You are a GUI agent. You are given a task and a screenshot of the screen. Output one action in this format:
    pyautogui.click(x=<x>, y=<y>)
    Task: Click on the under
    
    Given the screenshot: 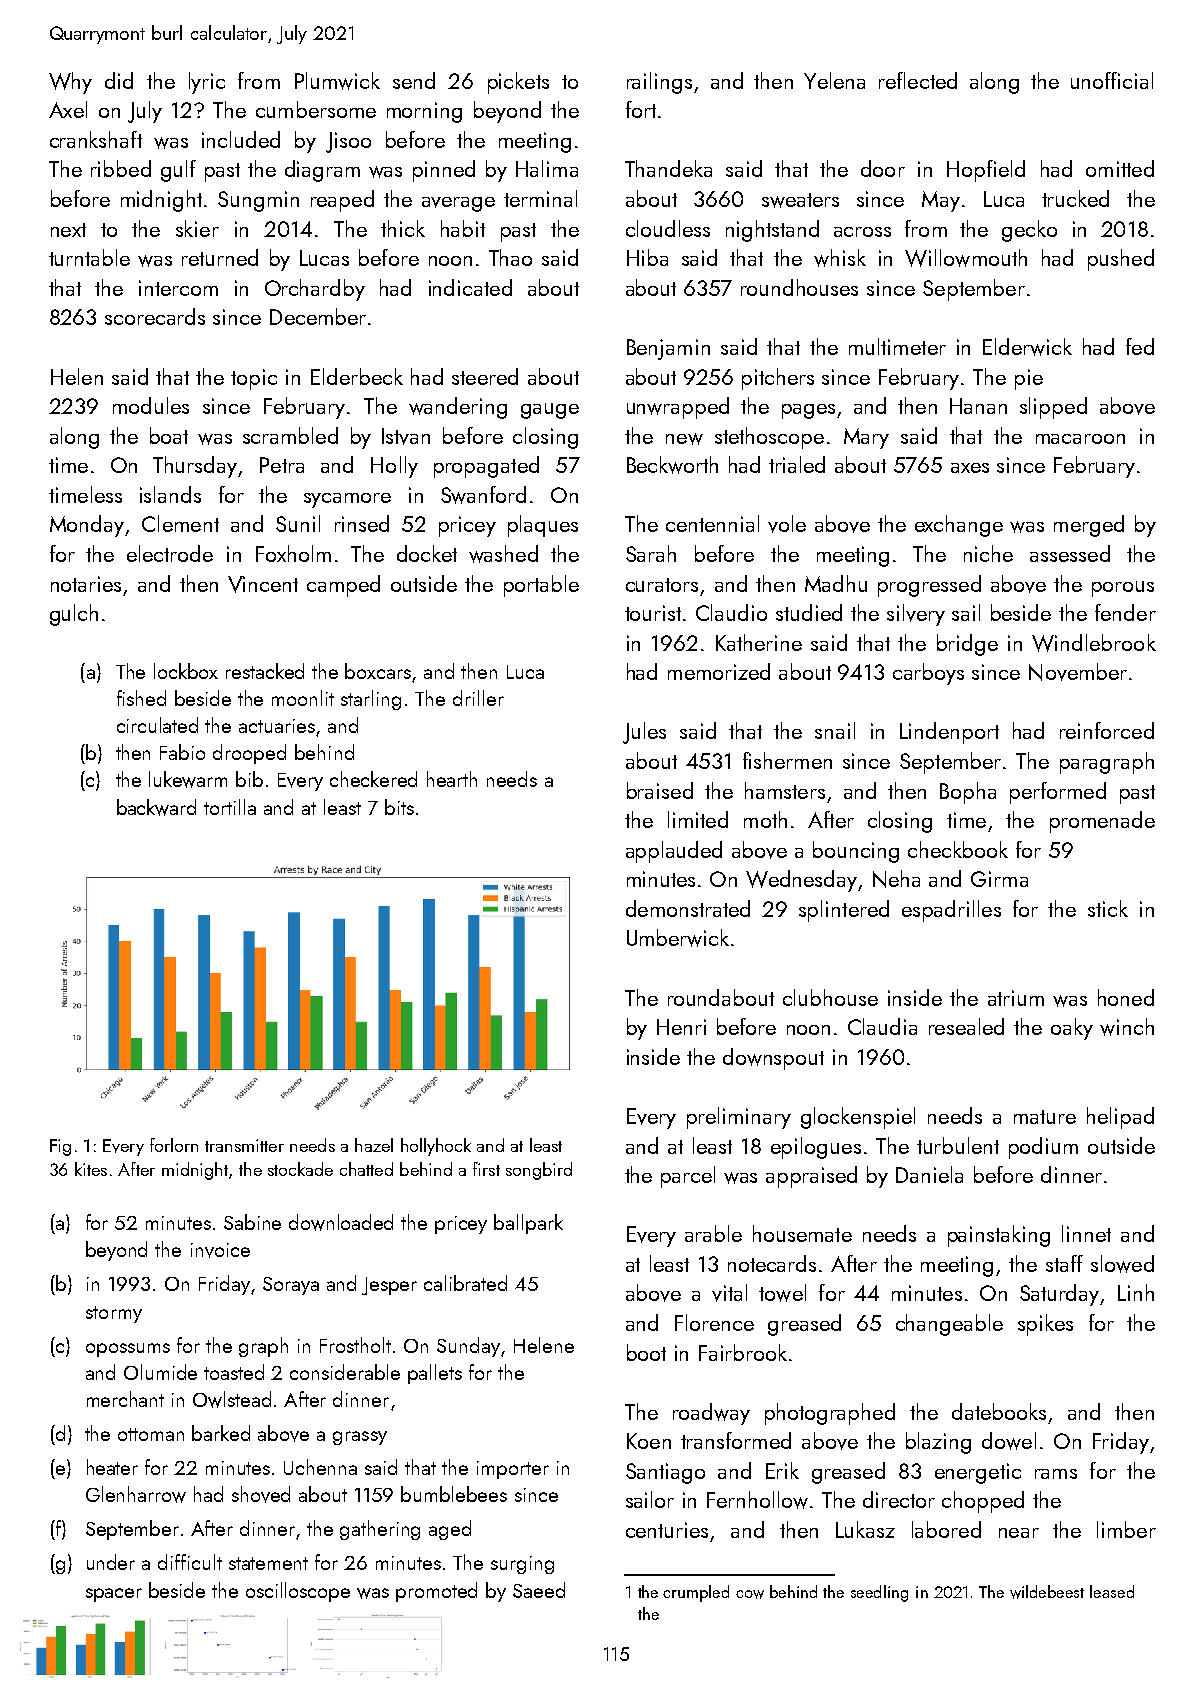 What is the action you would take?
    pyautogui.click(x=111, y=1562)
